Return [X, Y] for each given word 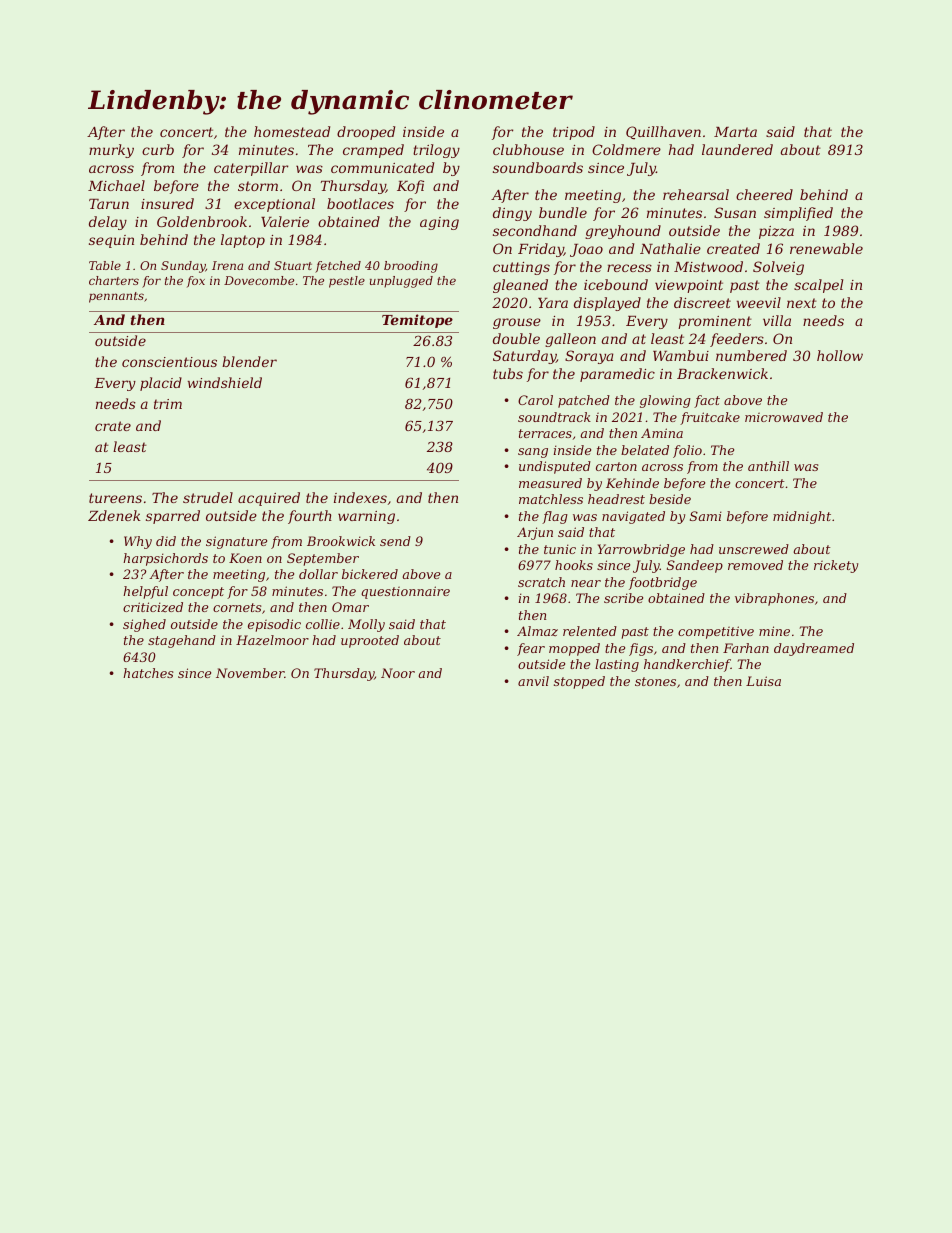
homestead [292, 131]
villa [777, 320]
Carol [535, 400]
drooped [366, 133]
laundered [737, 149]
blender [249, 361]
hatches [148, 673]
